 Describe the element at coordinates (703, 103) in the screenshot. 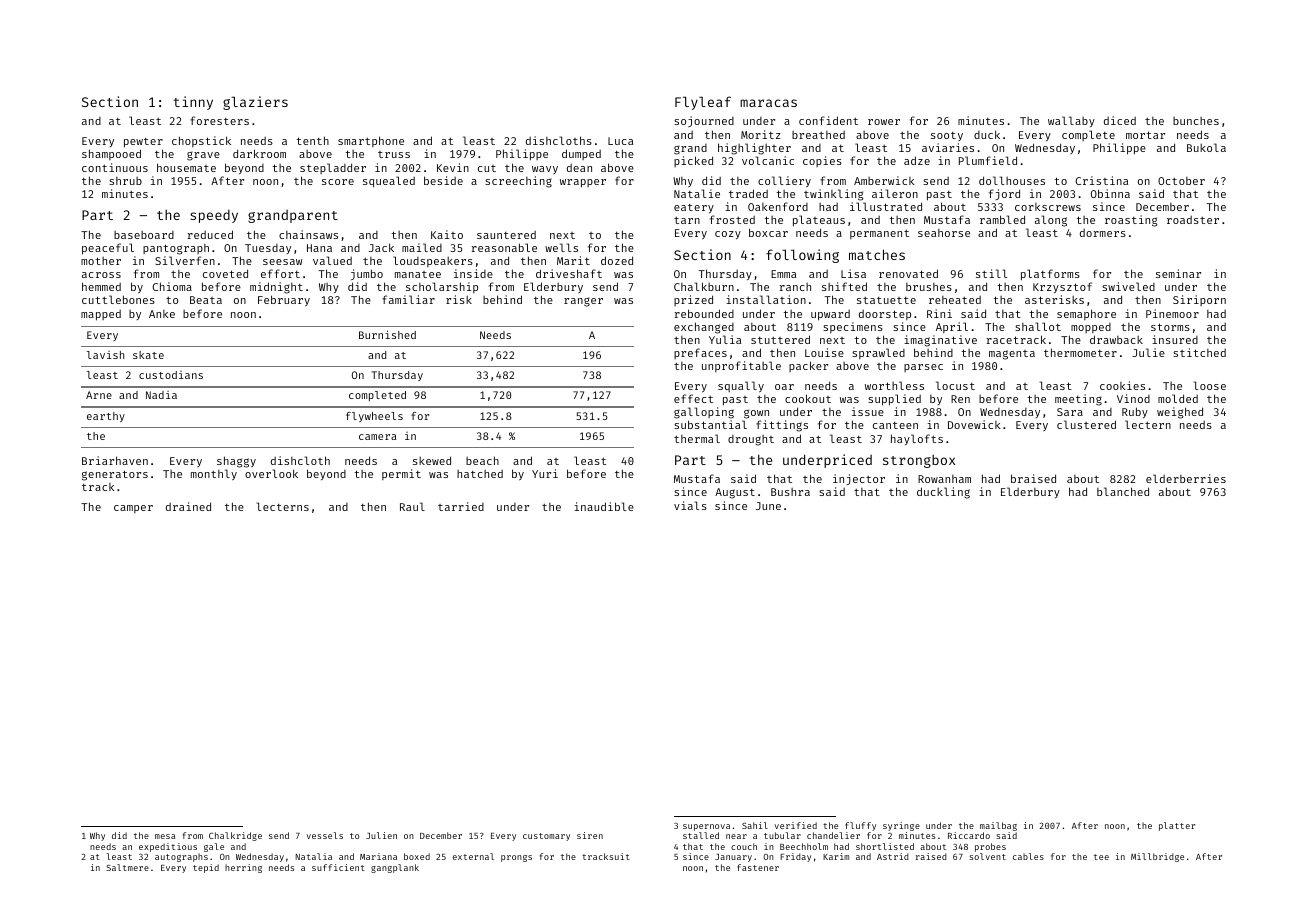

I see `Flyleaf` at that location.
